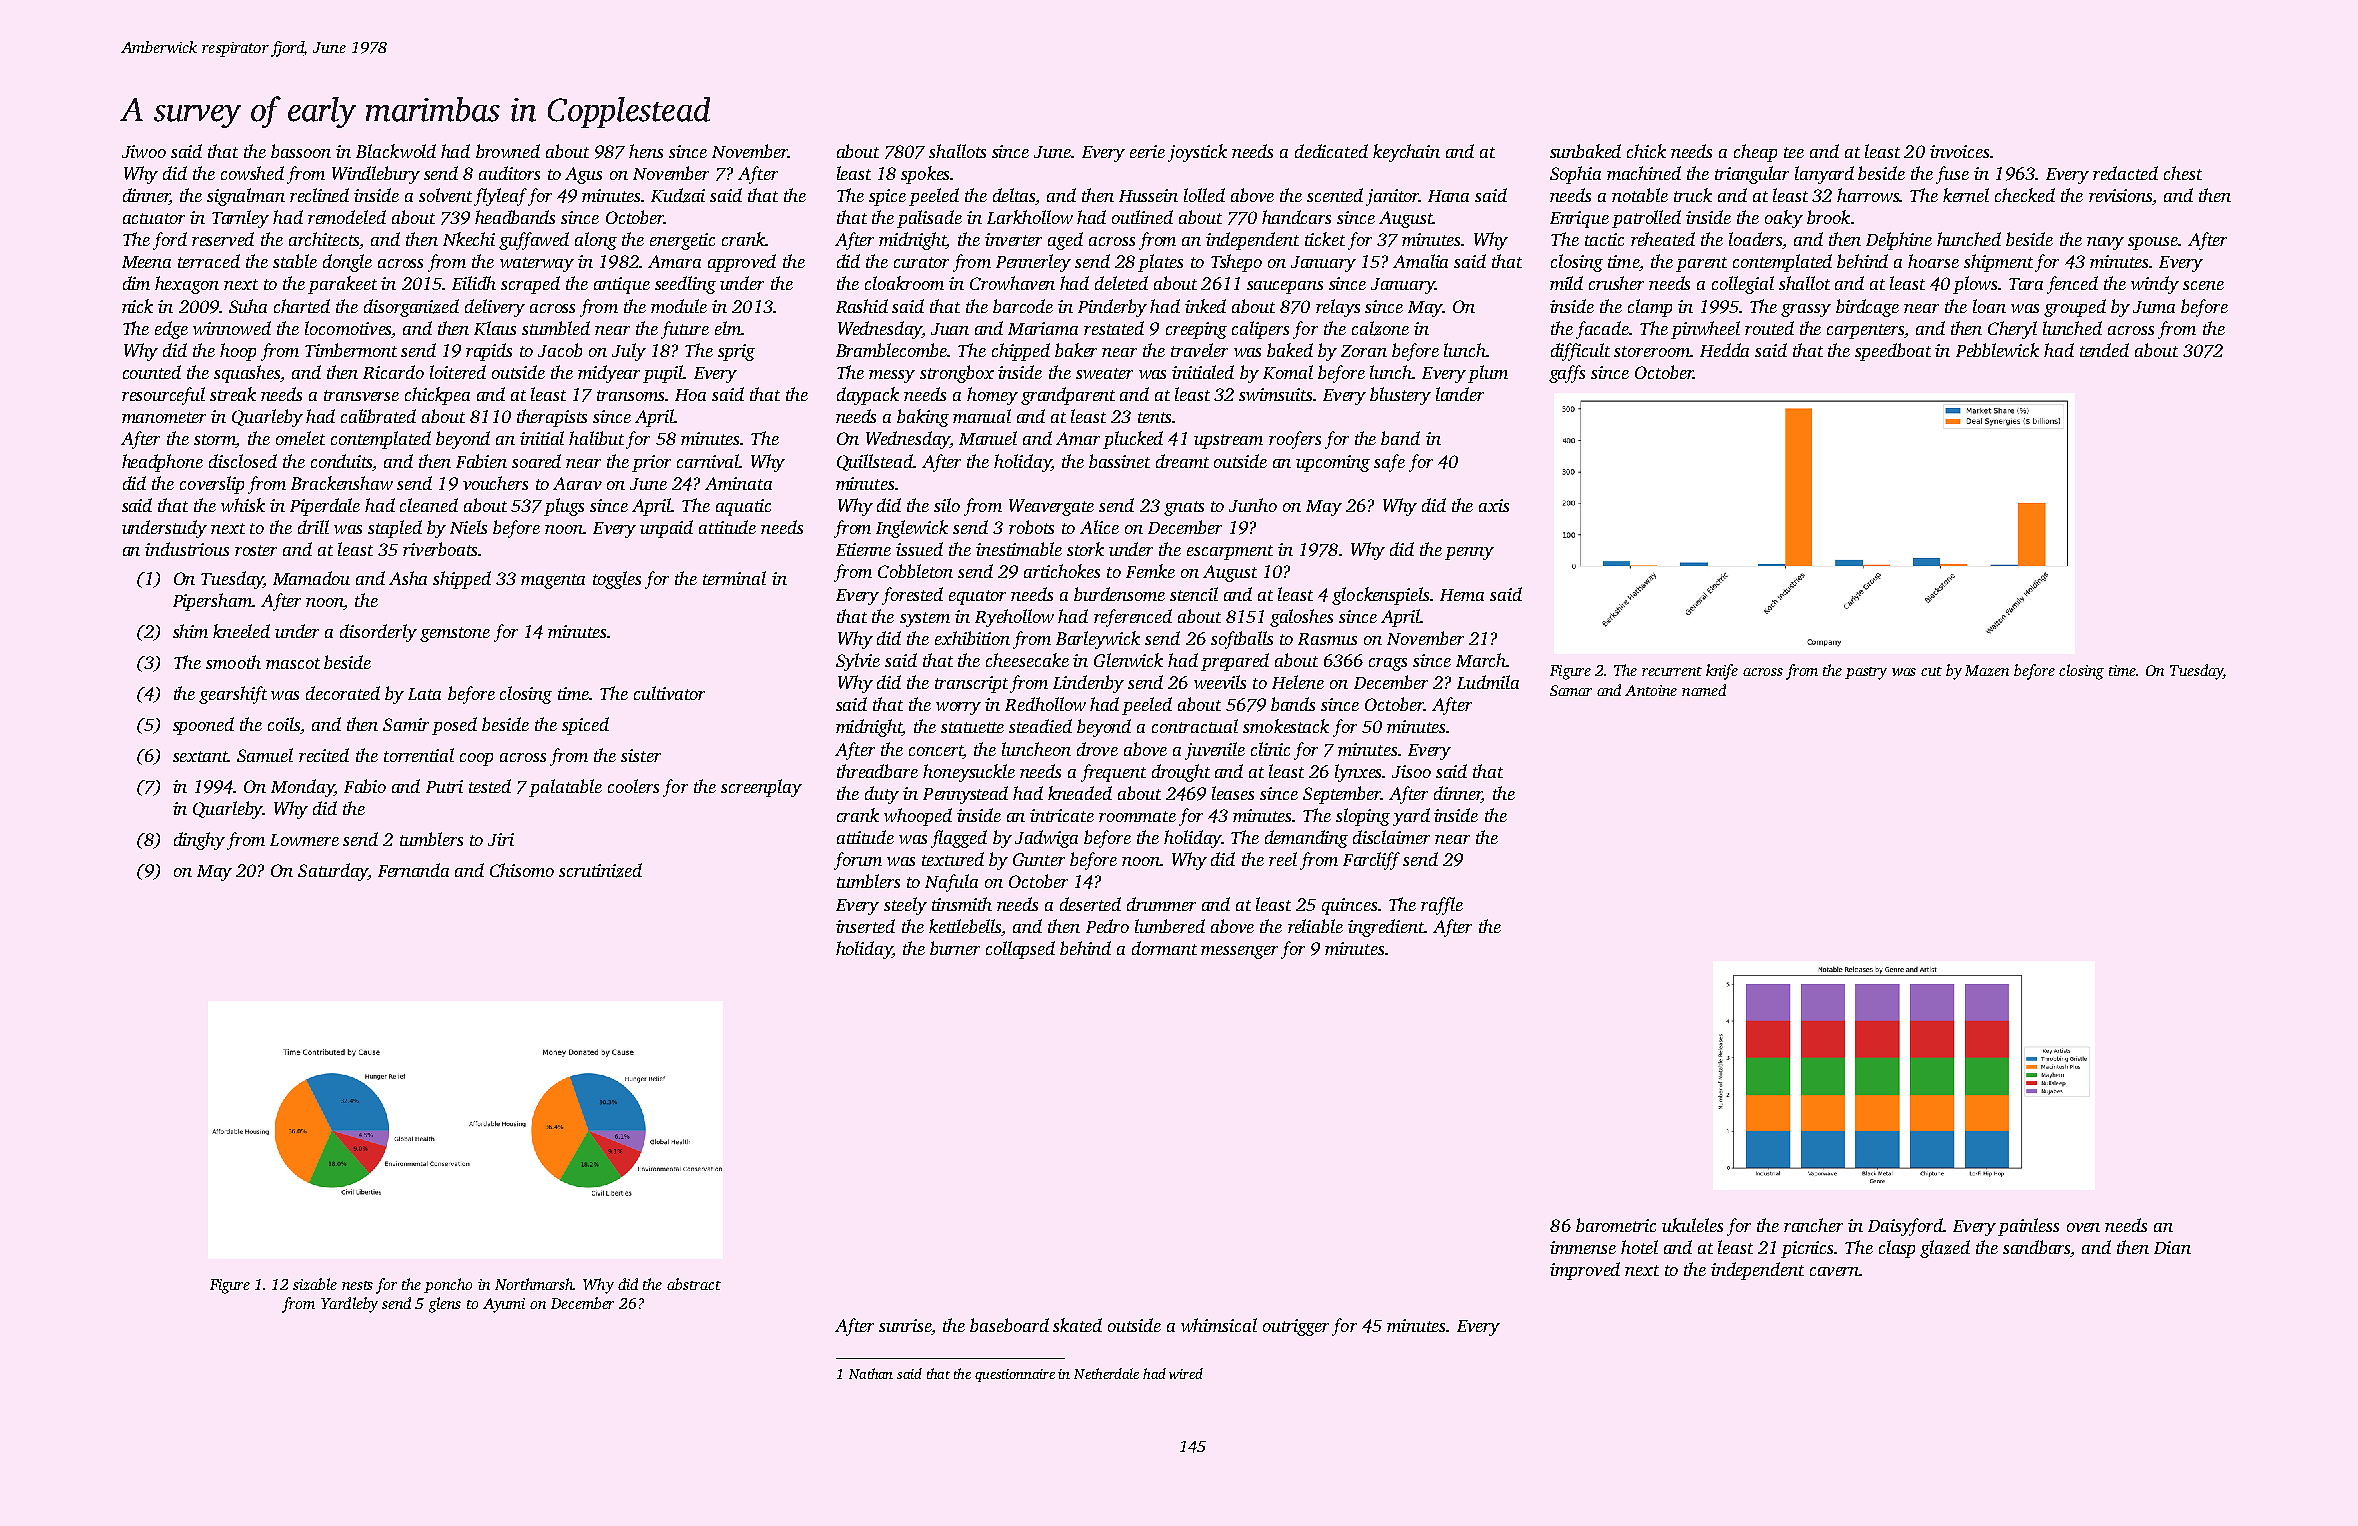 Image resolution: width=2358 pixels, height=1526 pixels. I want to click on carnival, so click(708, 461).
